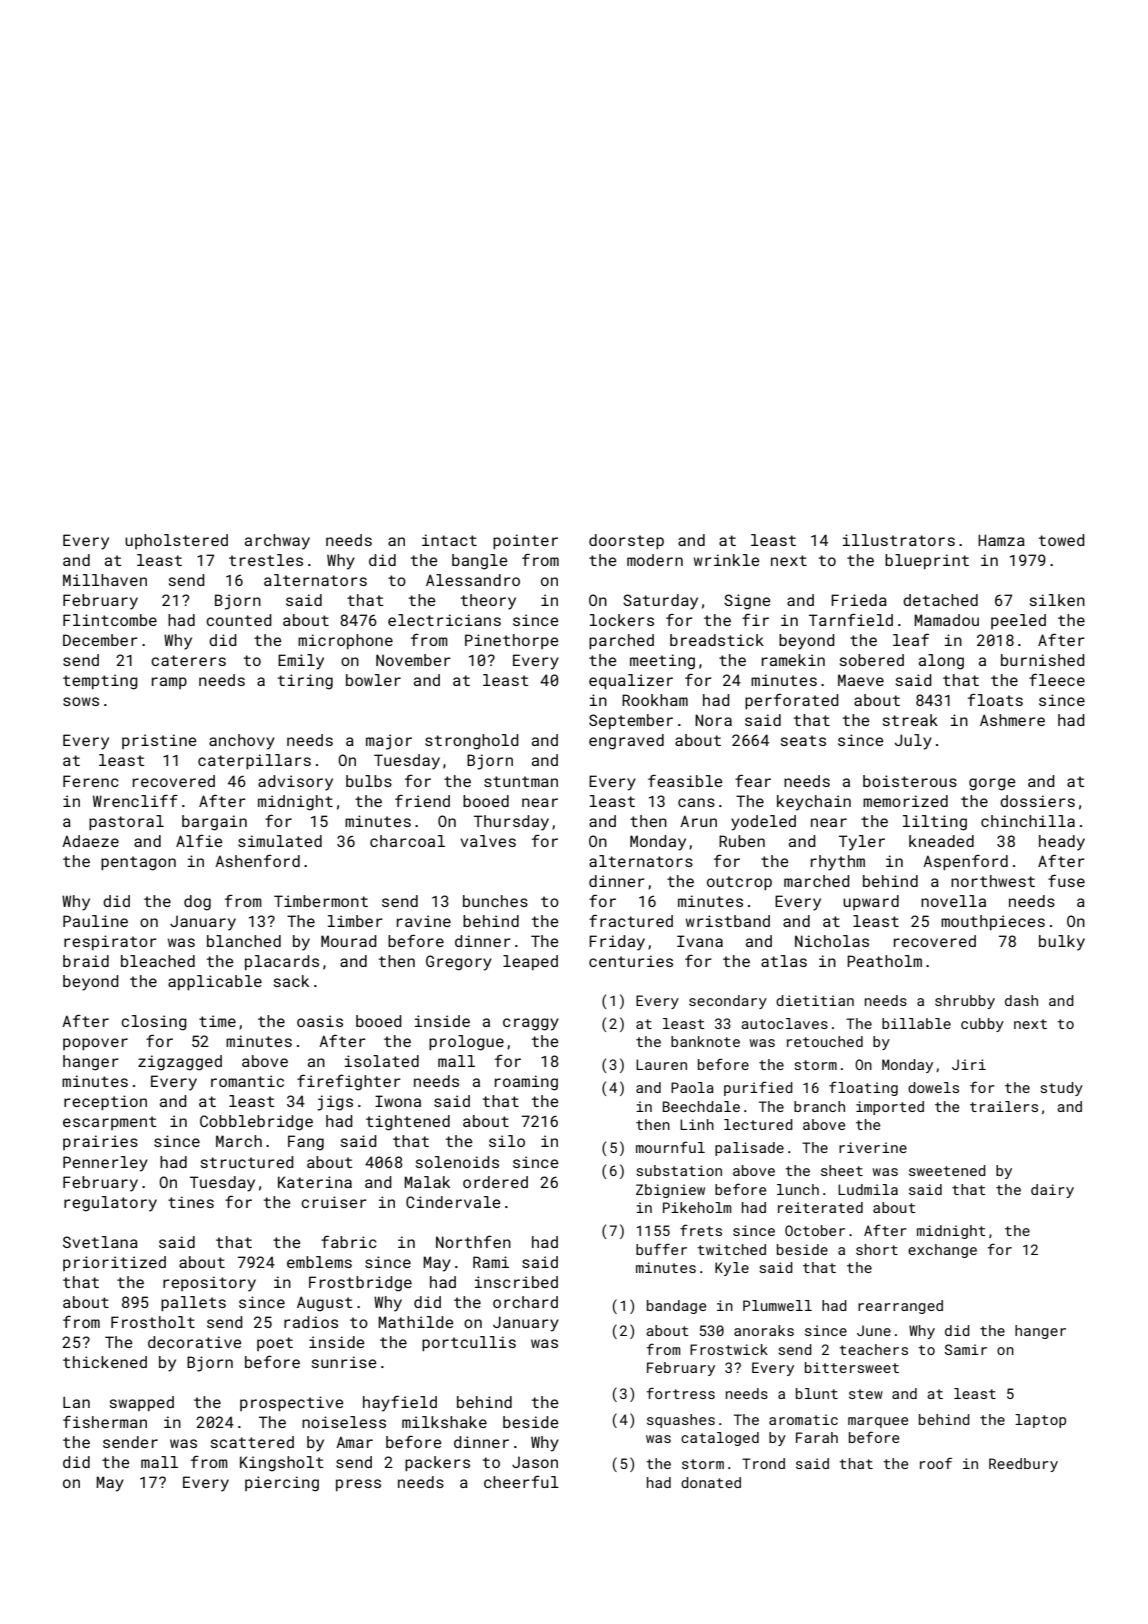 The width and height of the page is (1148, 1624). I want to click on stronghold, so click(472, 742).
